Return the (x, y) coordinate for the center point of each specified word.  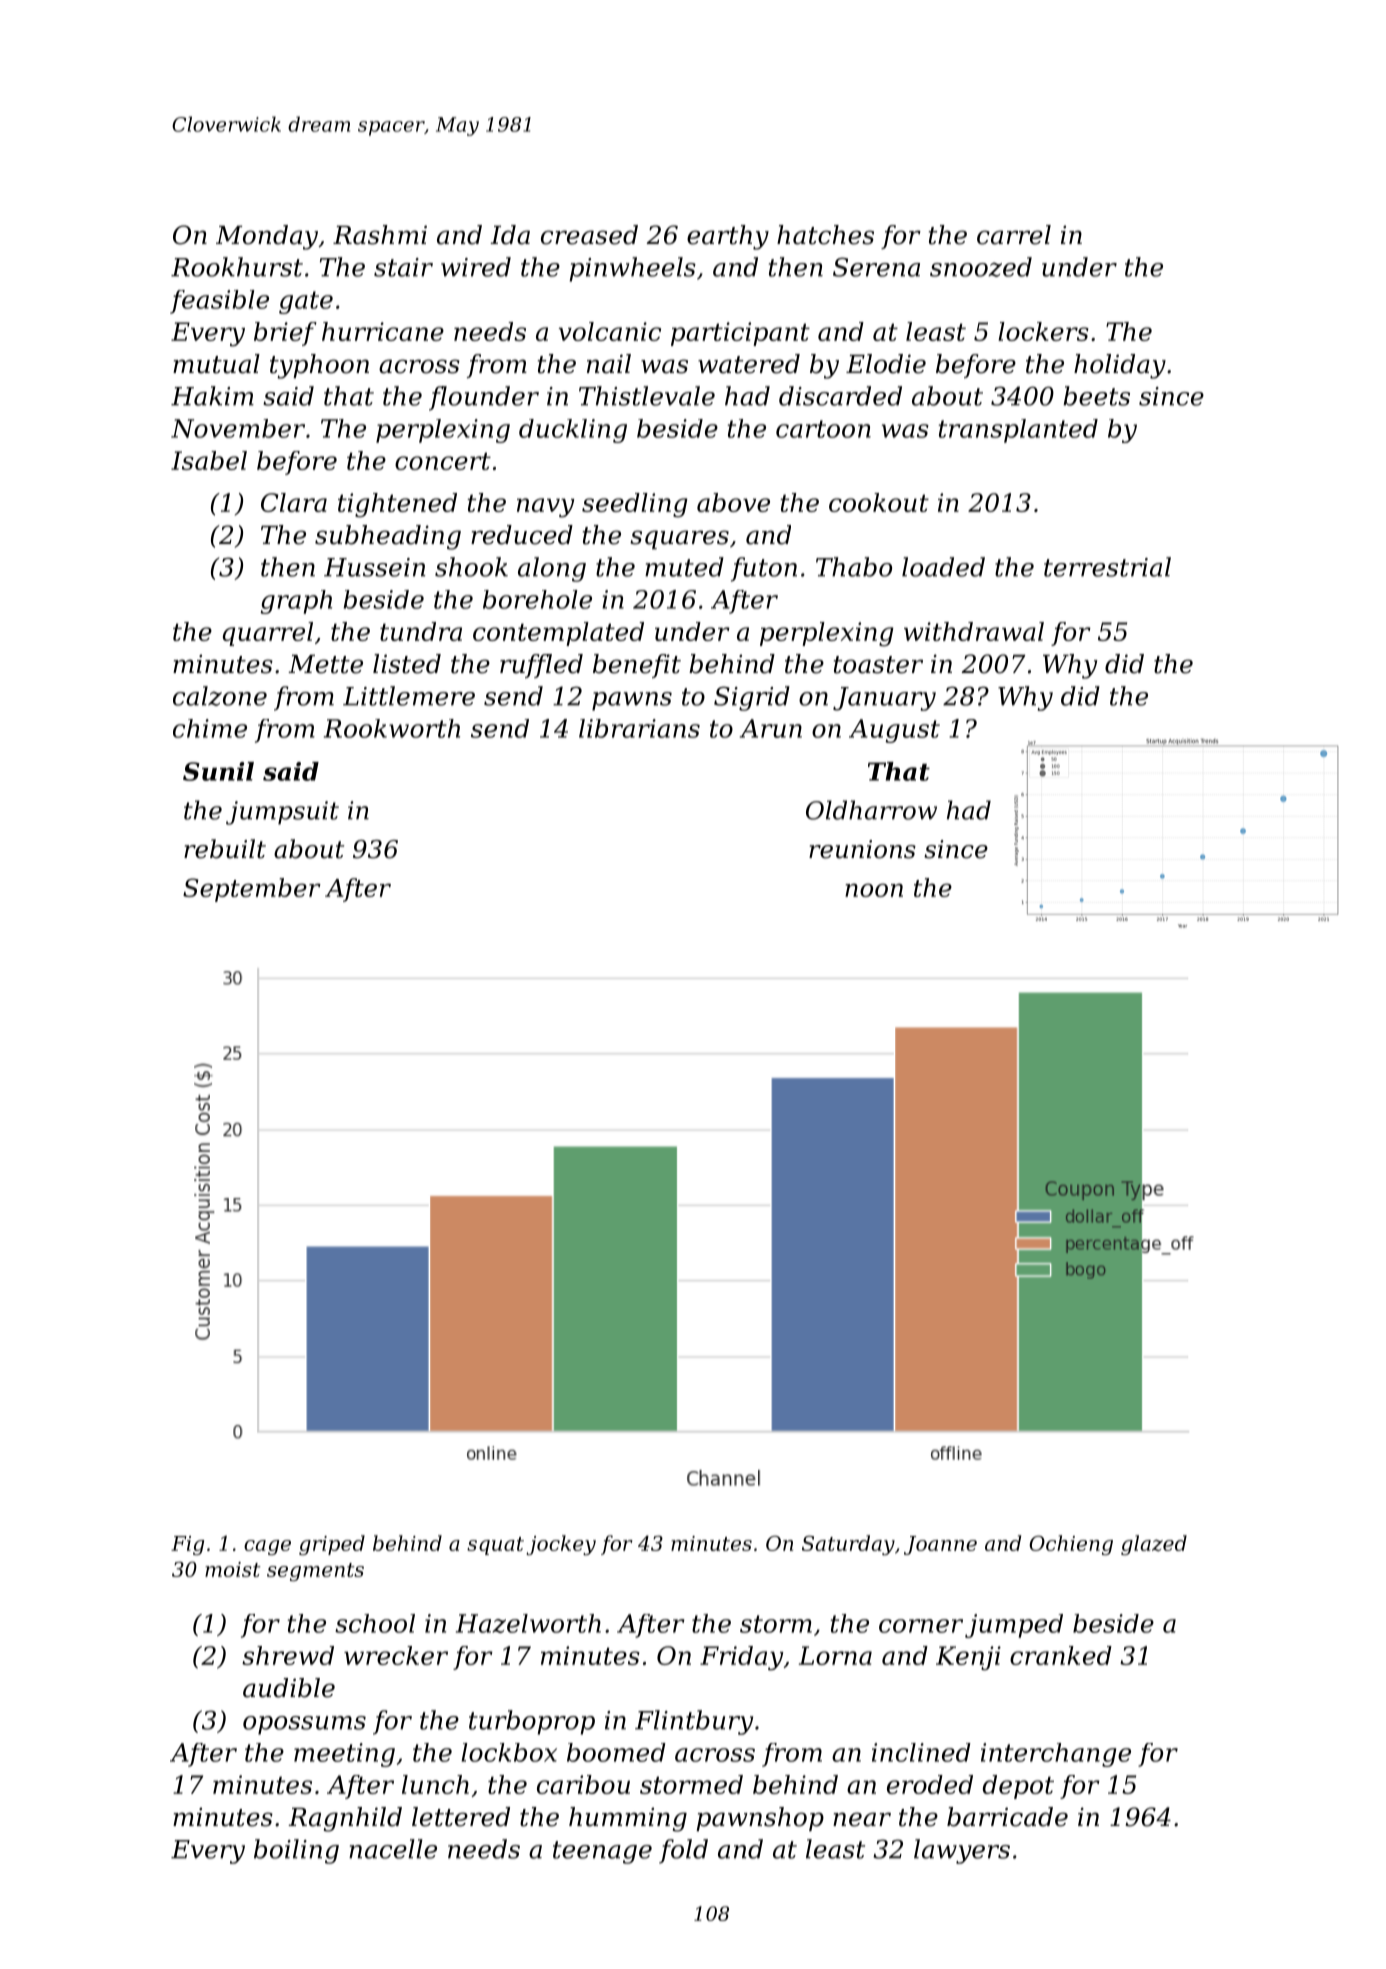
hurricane (383, 331)
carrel (1014, 235)
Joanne (940, 1545)
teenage (602, 1852)
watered (749, 364)
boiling (296, 1851)
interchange (1056, 1755)
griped (332, 1545)
